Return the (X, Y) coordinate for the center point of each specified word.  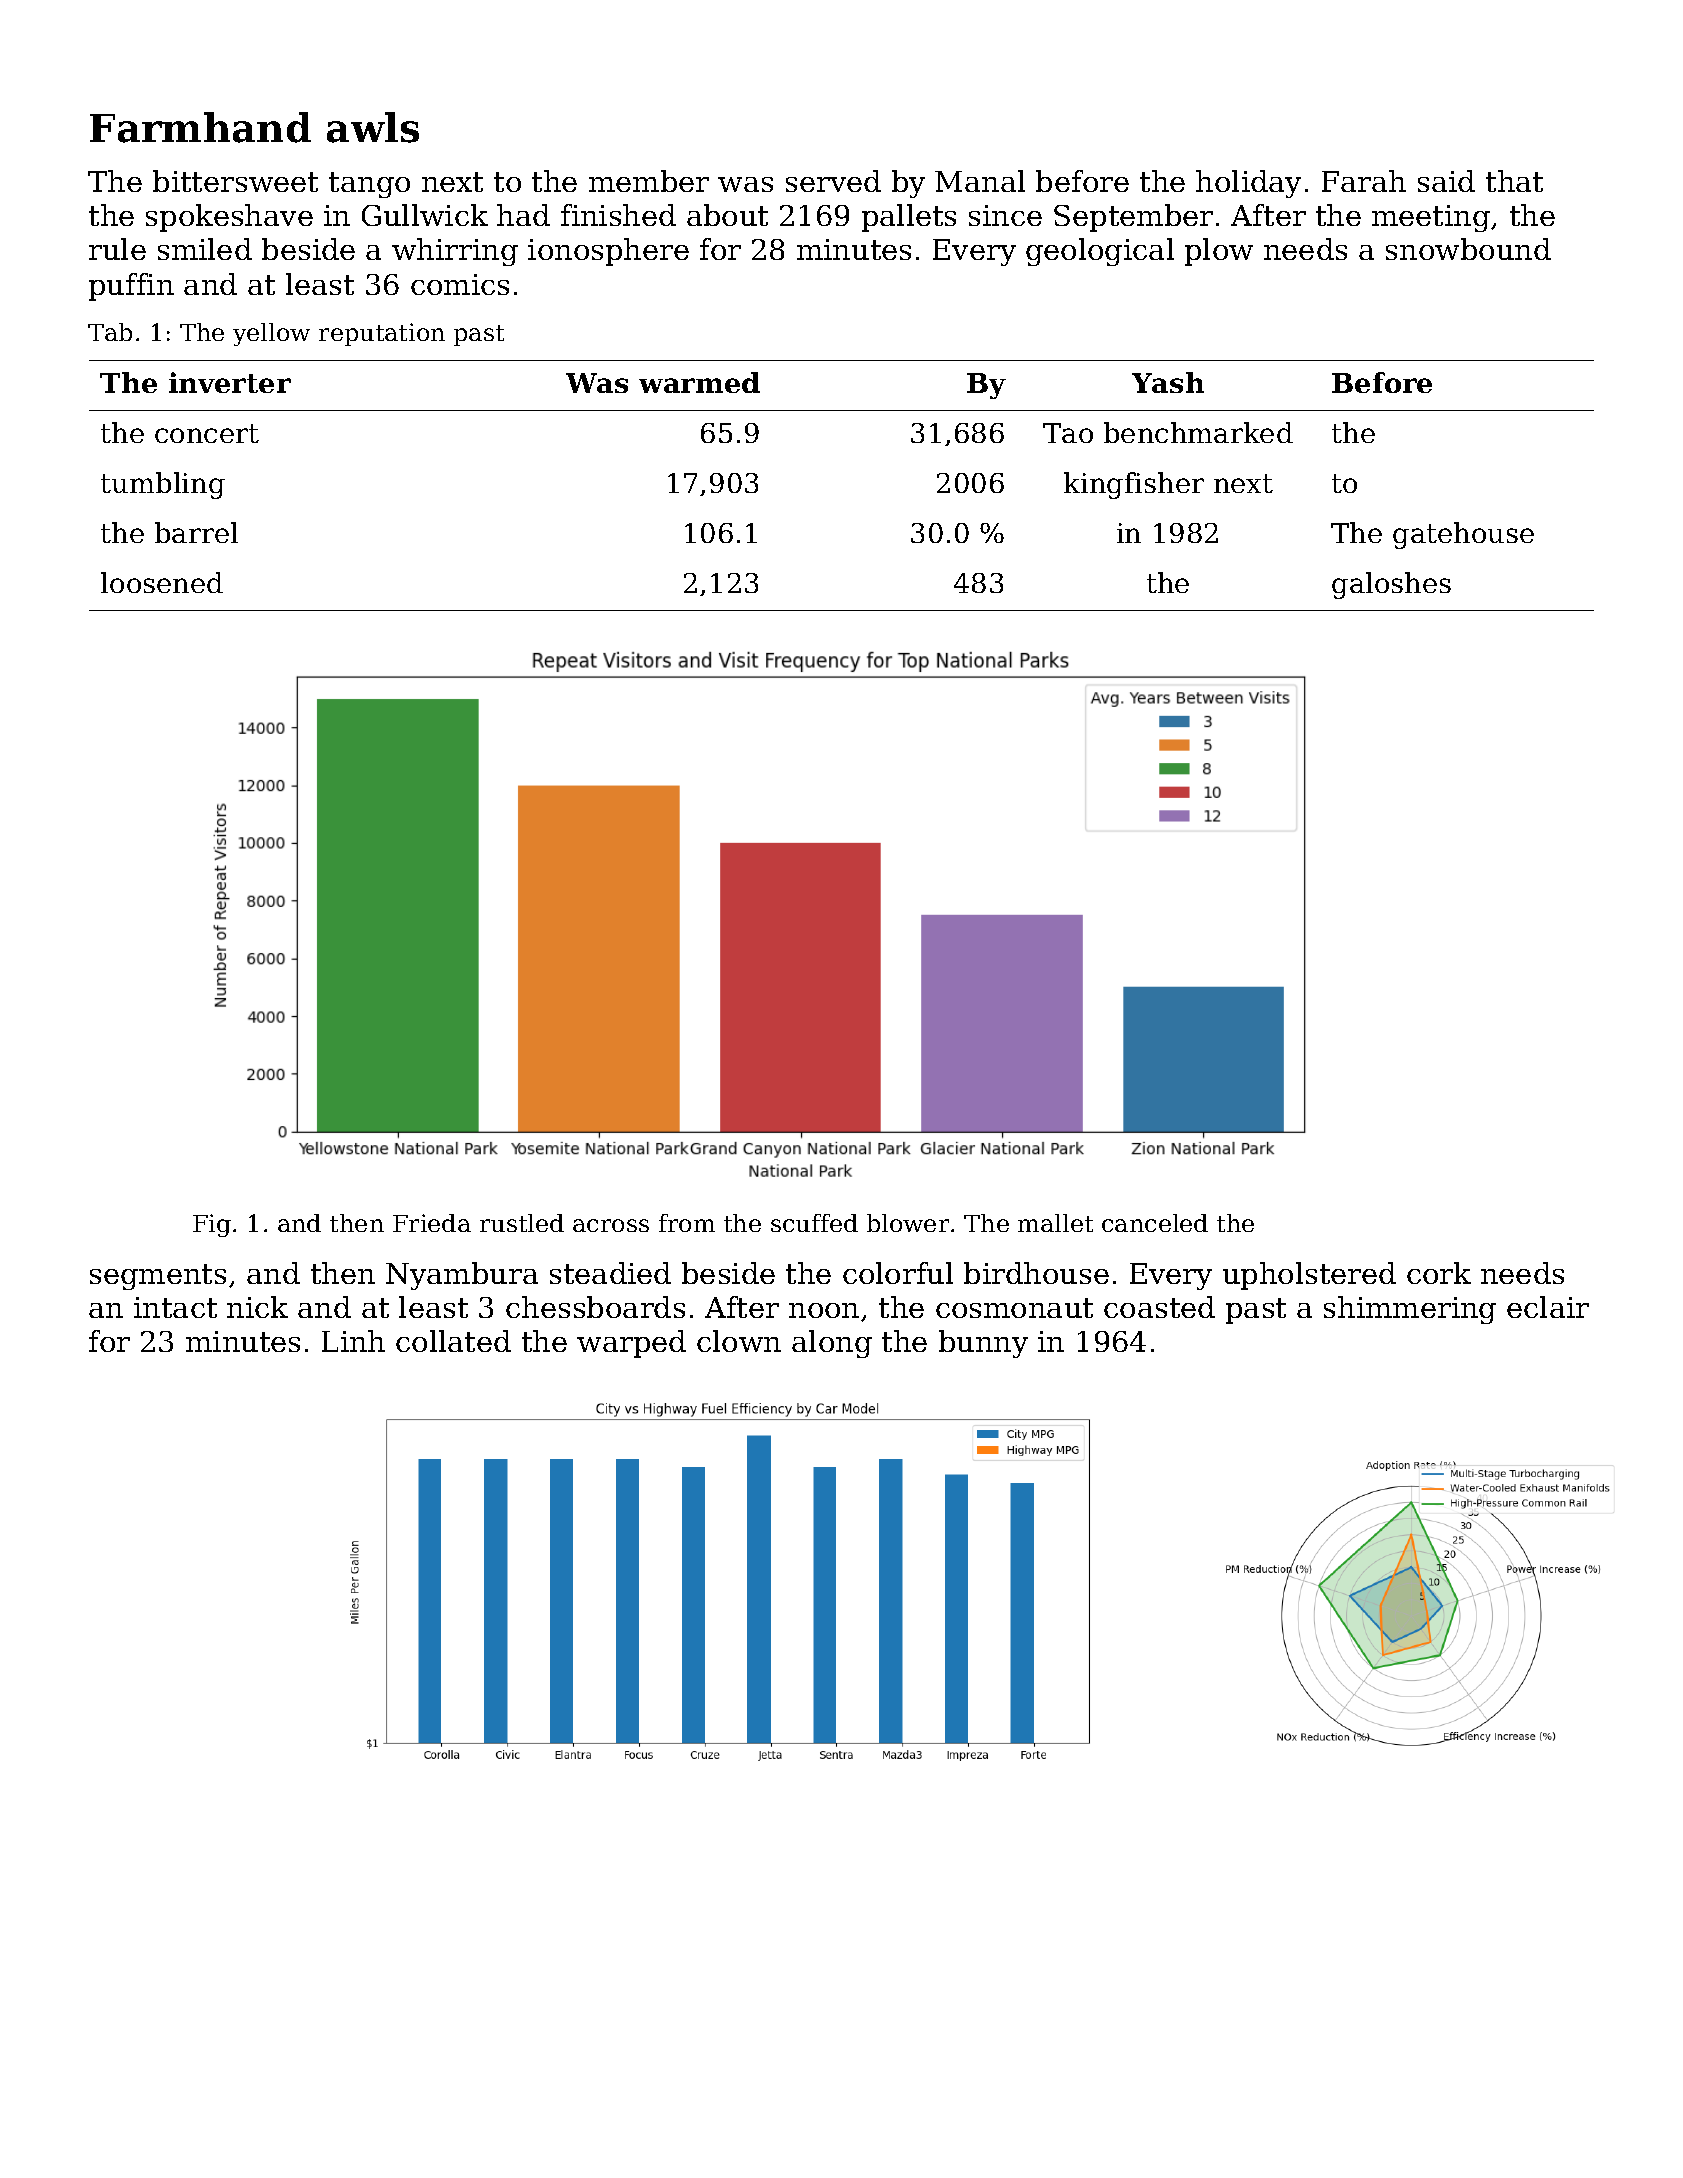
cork (1439, 1273)
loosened (162, 582)
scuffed (814, 1223)
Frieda (432, 1223)
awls (373, 127)
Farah (1364, 181)
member (649, 181)
